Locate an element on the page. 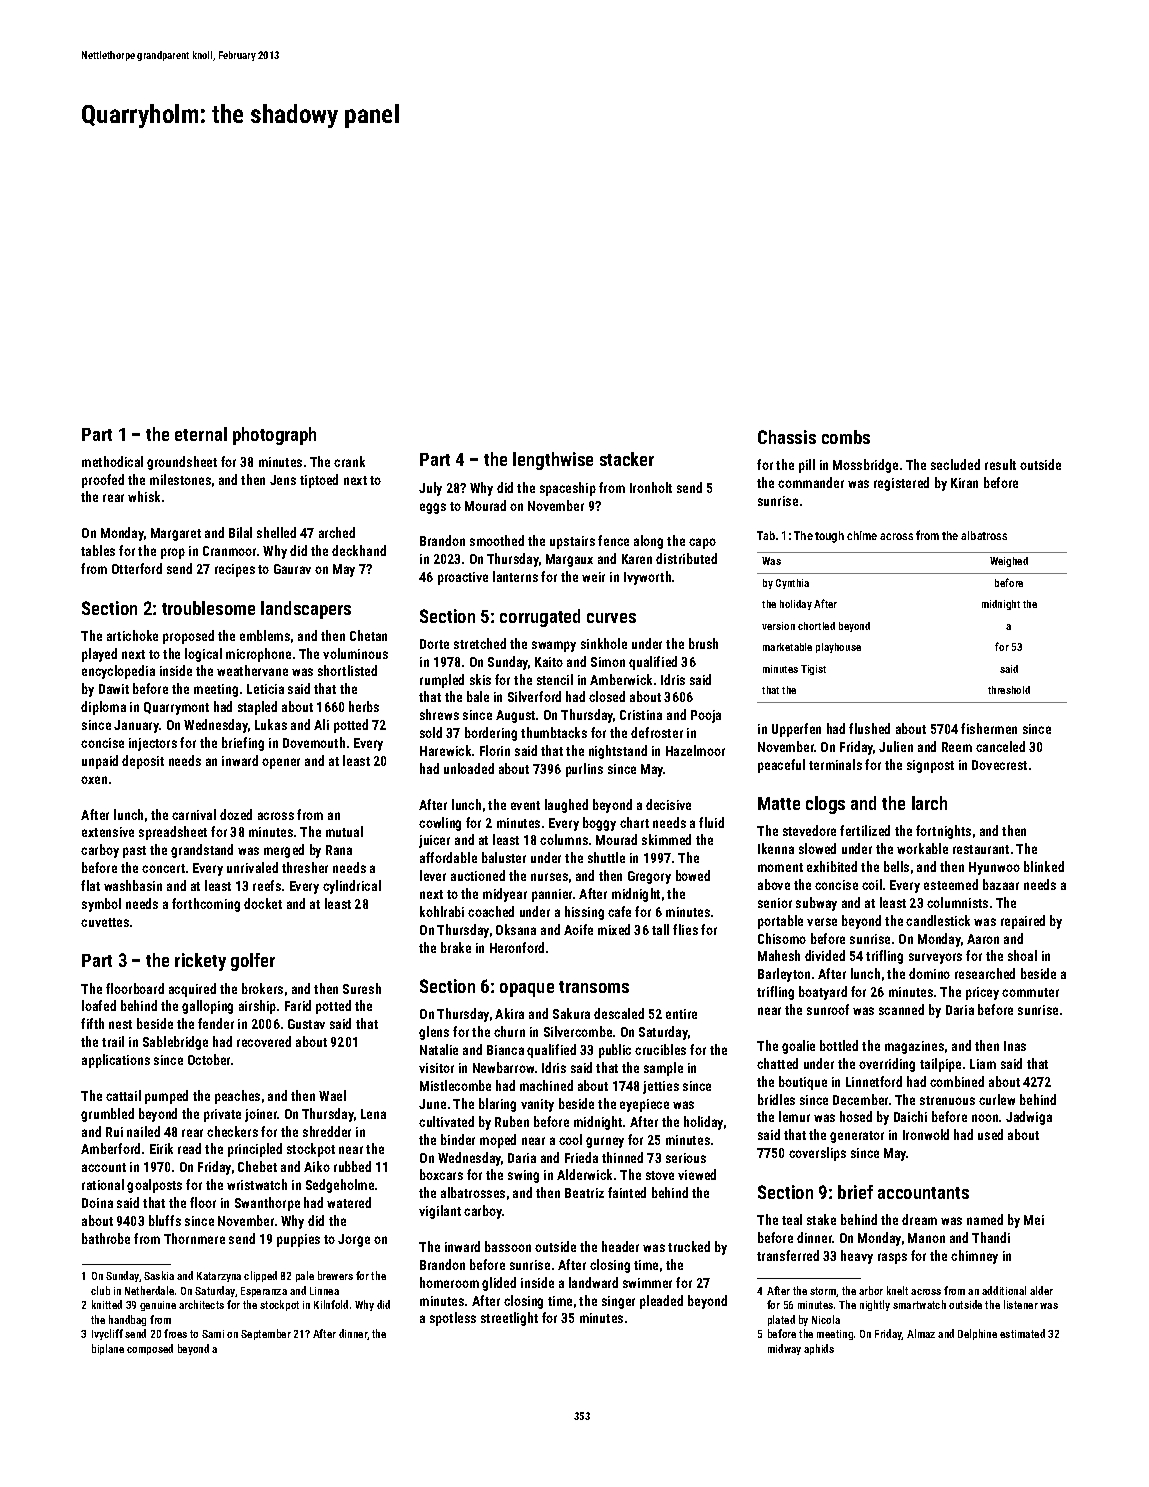  crucibles is located at coordinates (660, 1049).
